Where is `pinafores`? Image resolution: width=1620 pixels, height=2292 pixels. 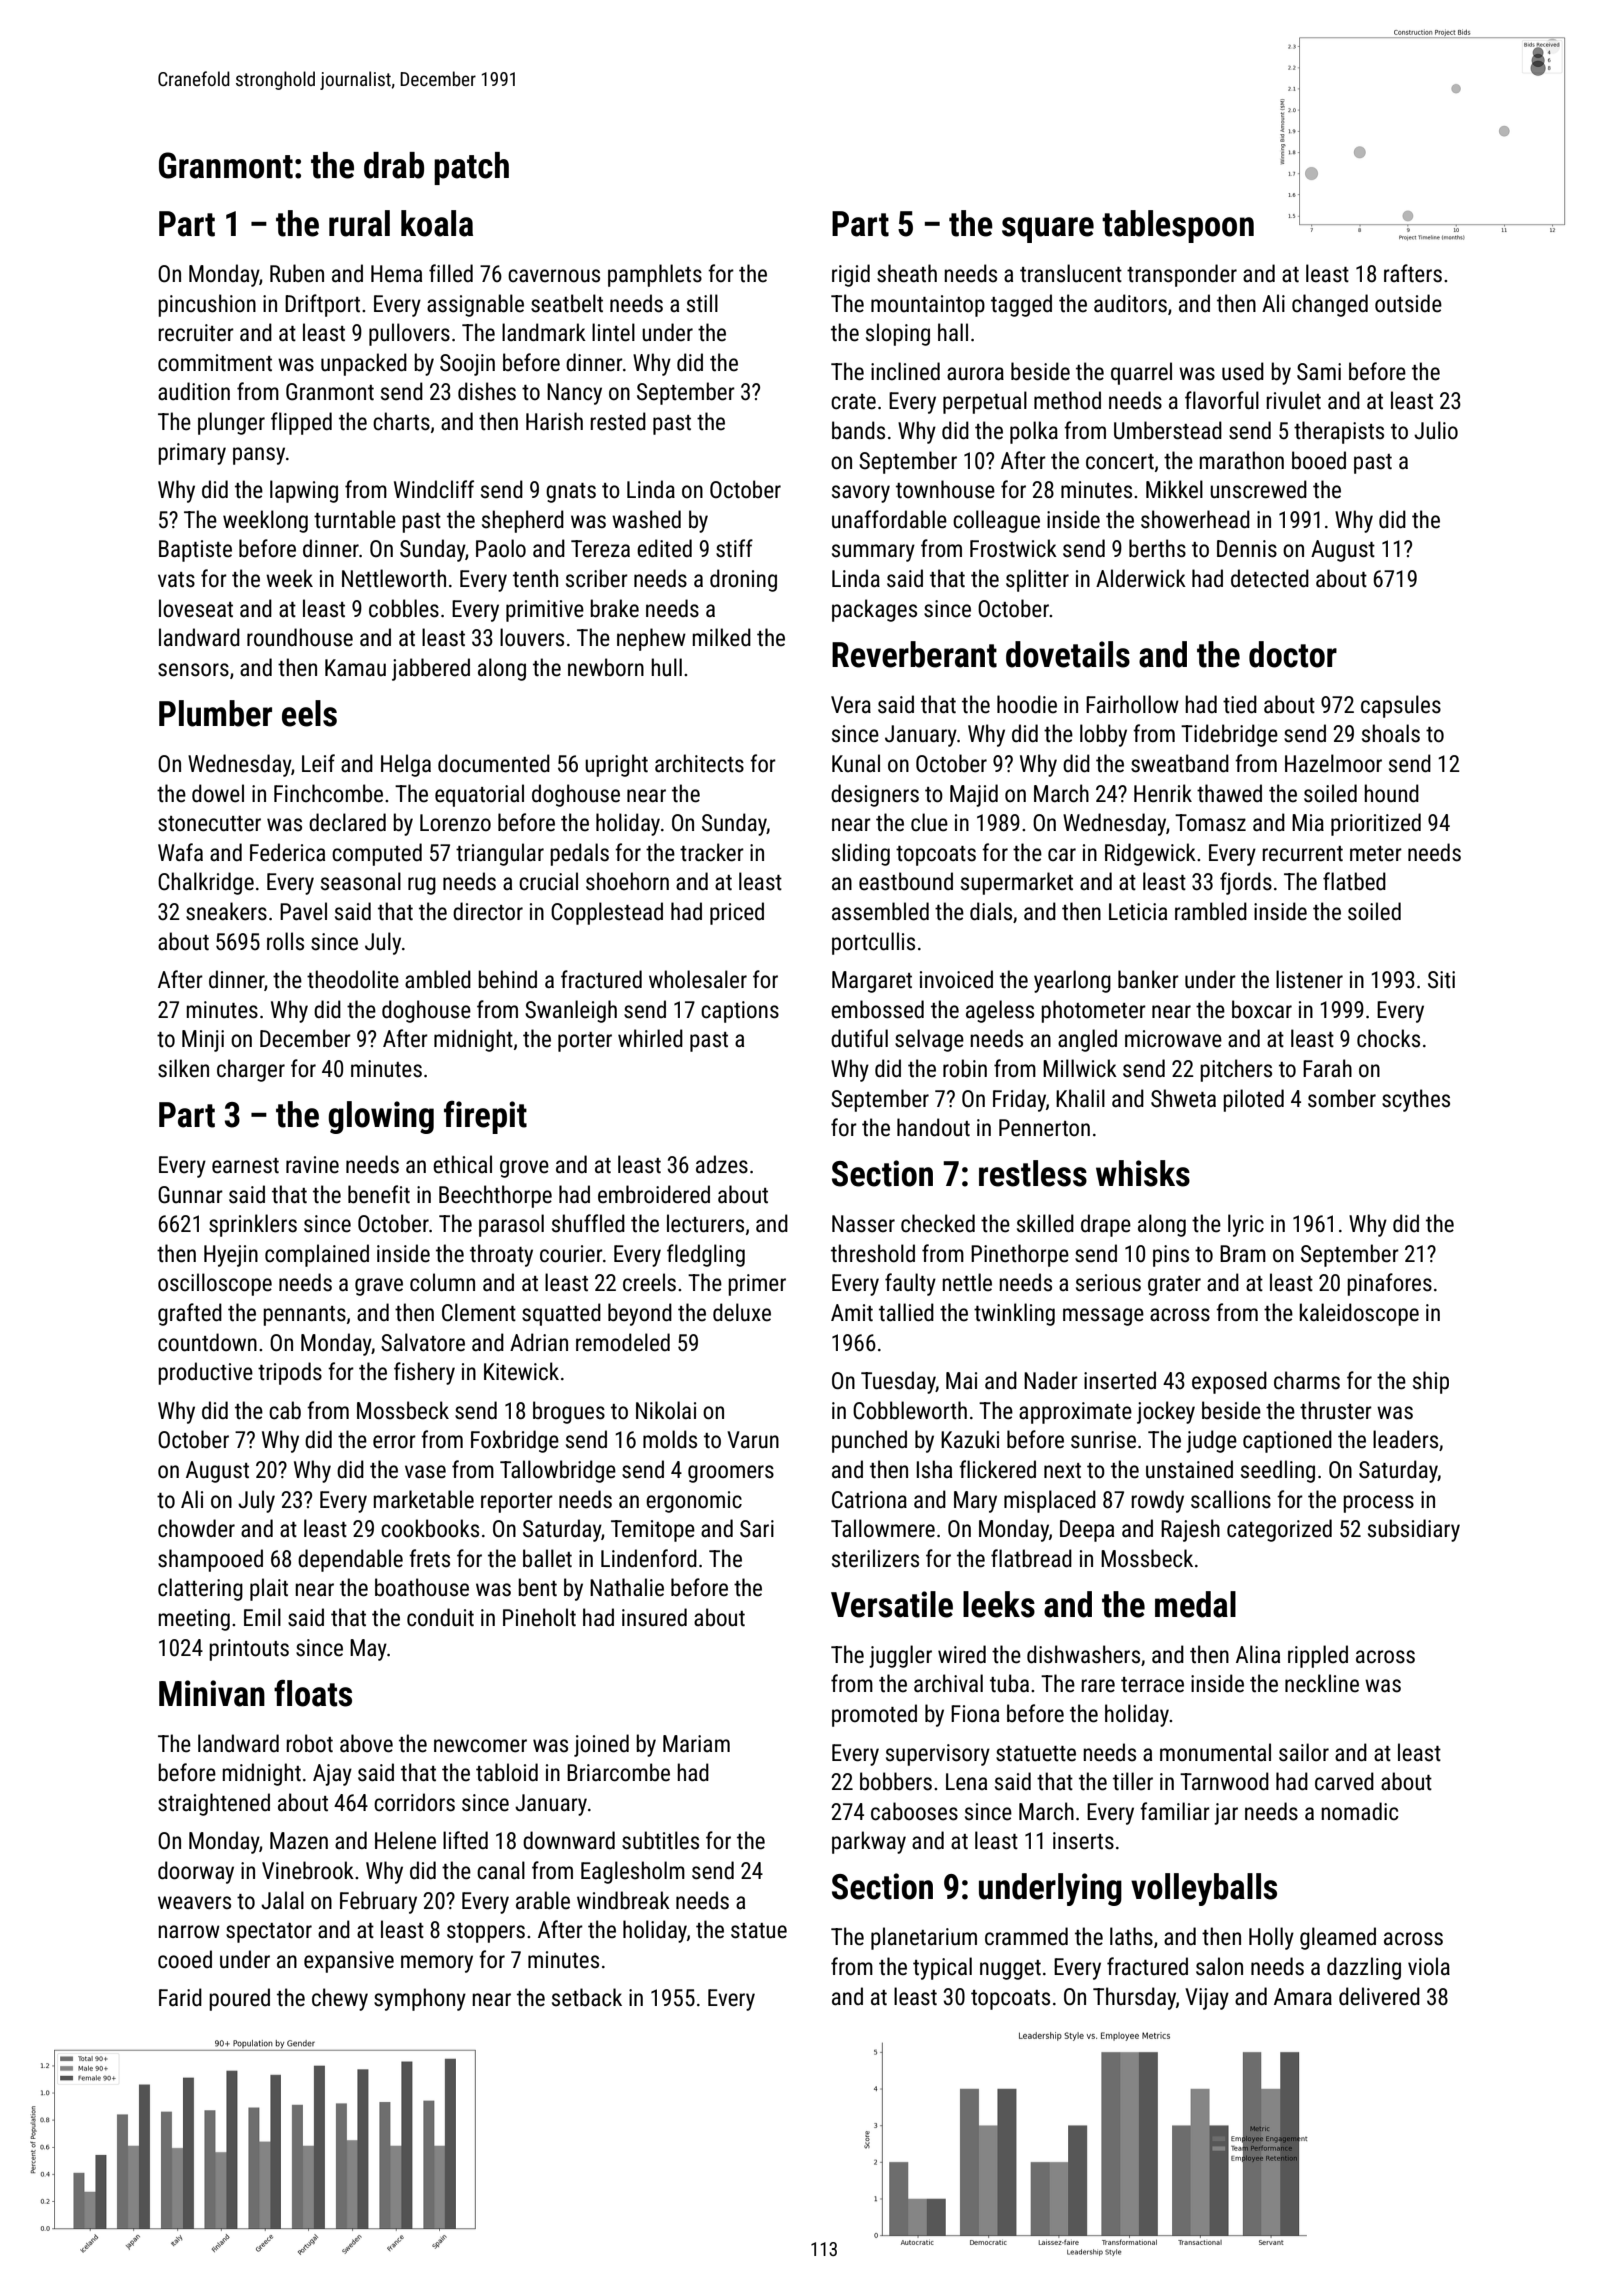 pinafores is located at coordinates (1389, 1284).
